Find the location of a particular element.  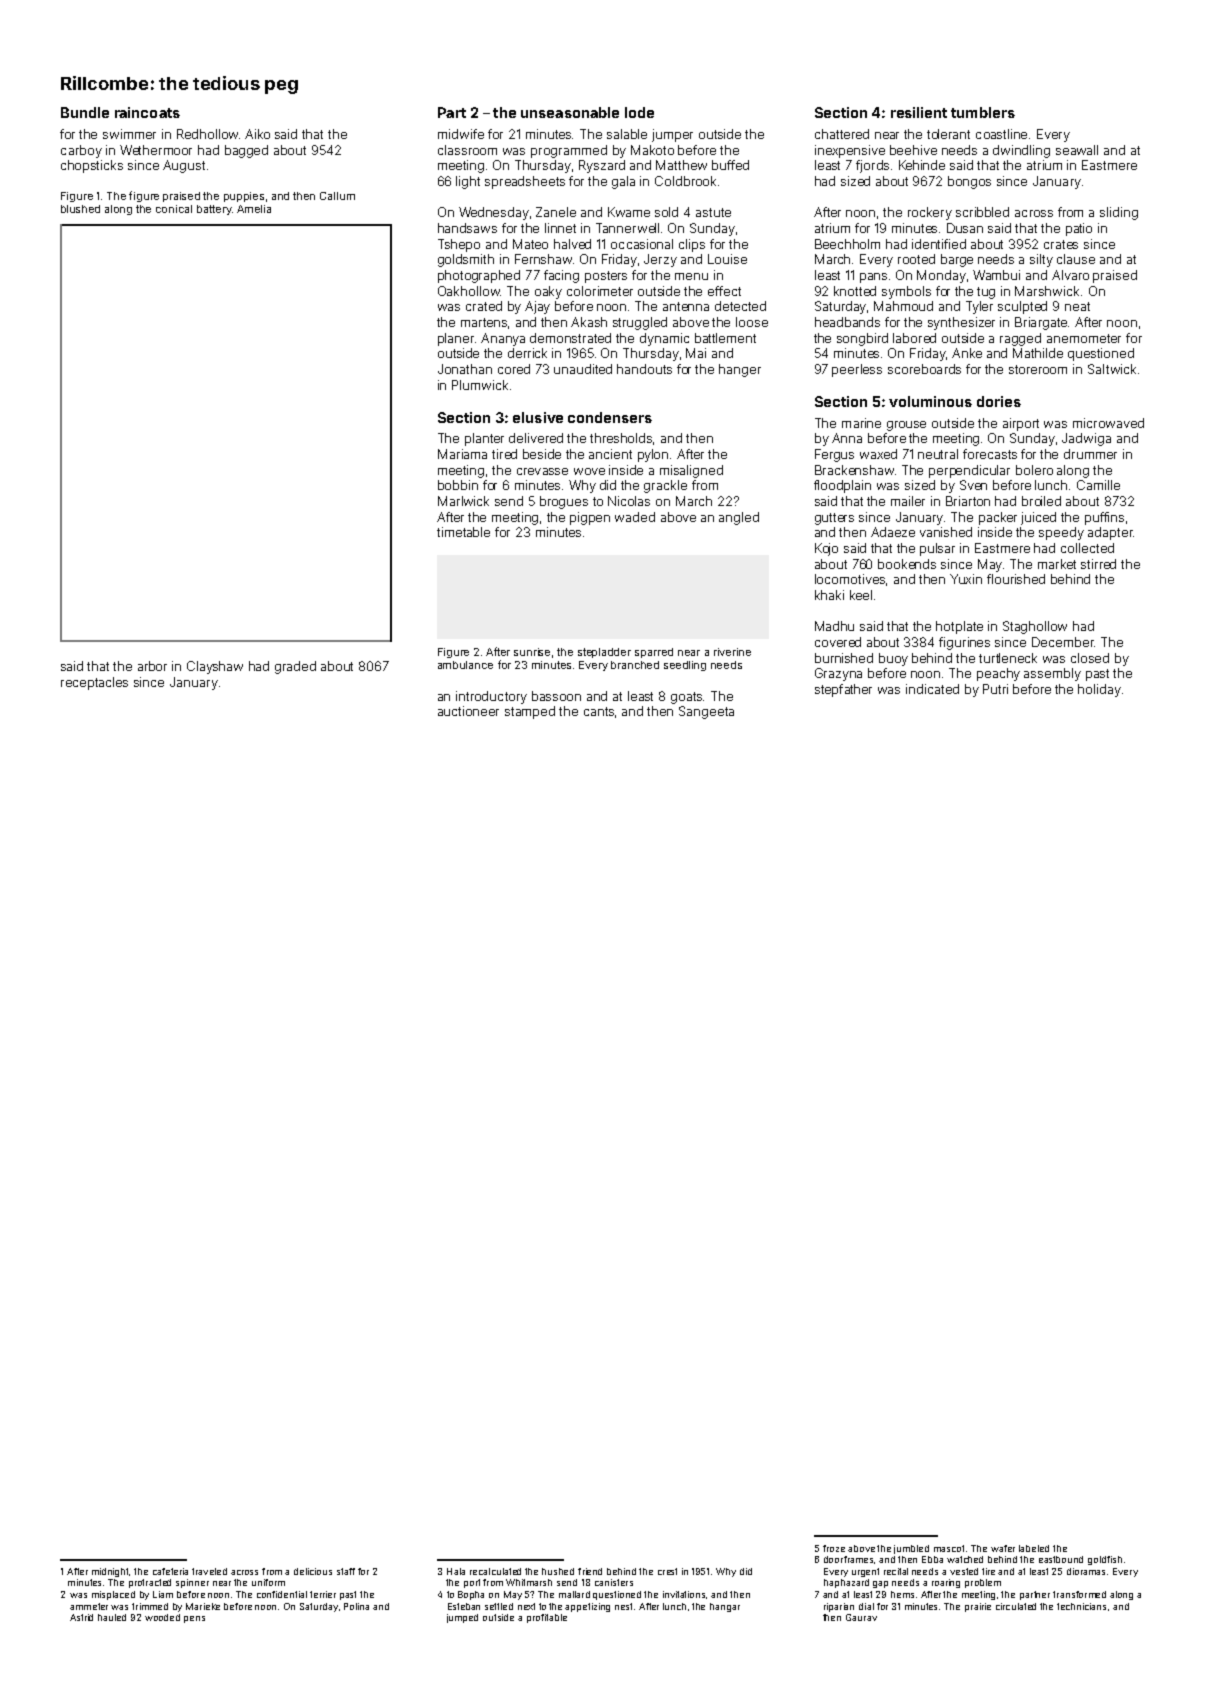

lode is located at coordinates (639, 112).
